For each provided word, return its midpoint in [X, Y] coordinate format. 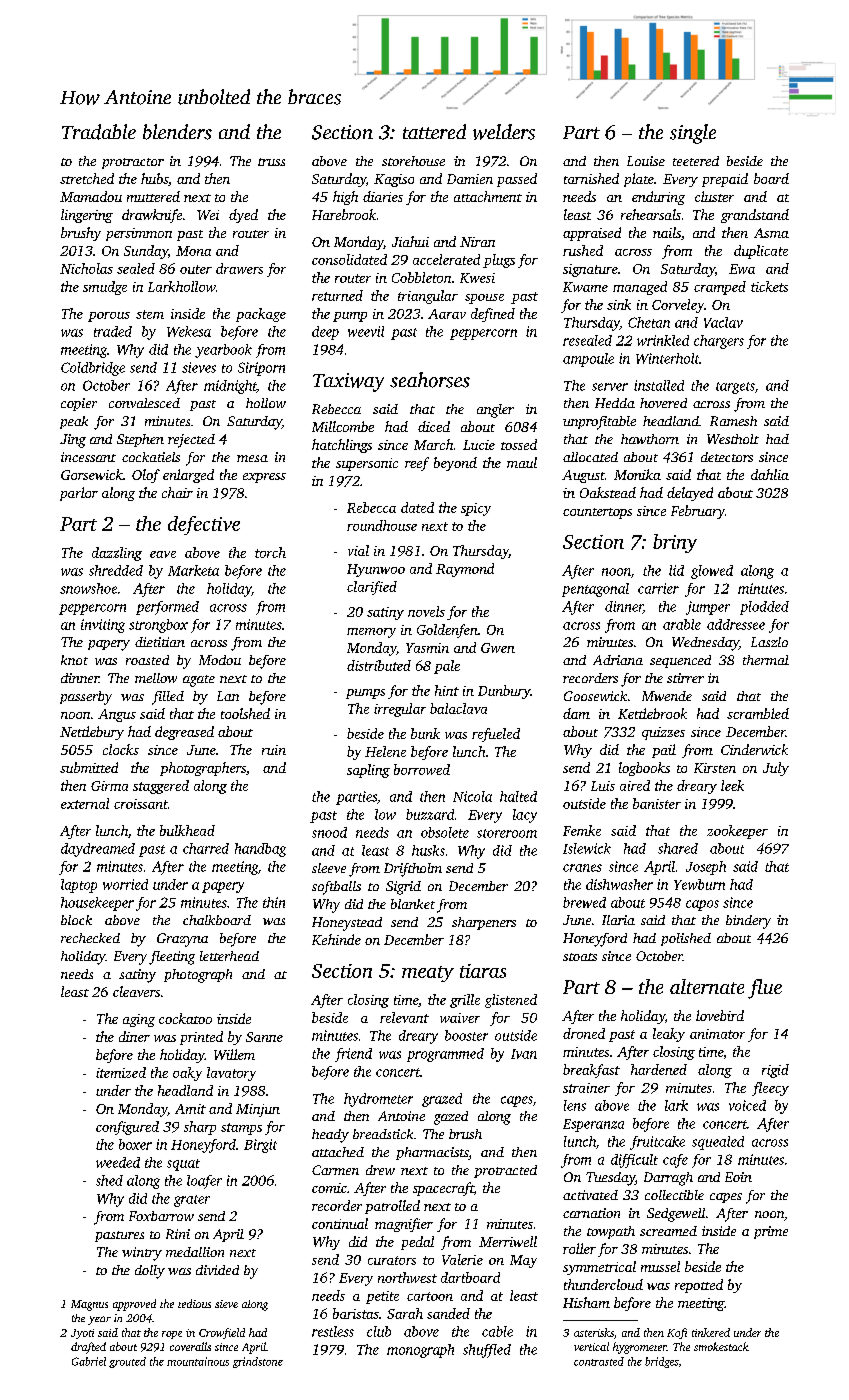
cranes [582, 868]
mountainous [198, 1361]
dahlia [770, 474]
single [693, 134]
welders [504, 132]
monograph [420, 1351]
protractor [133, 163]
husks [428, 850]
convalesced [144, 403]
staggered [161, 787]
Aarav [447, 314]
